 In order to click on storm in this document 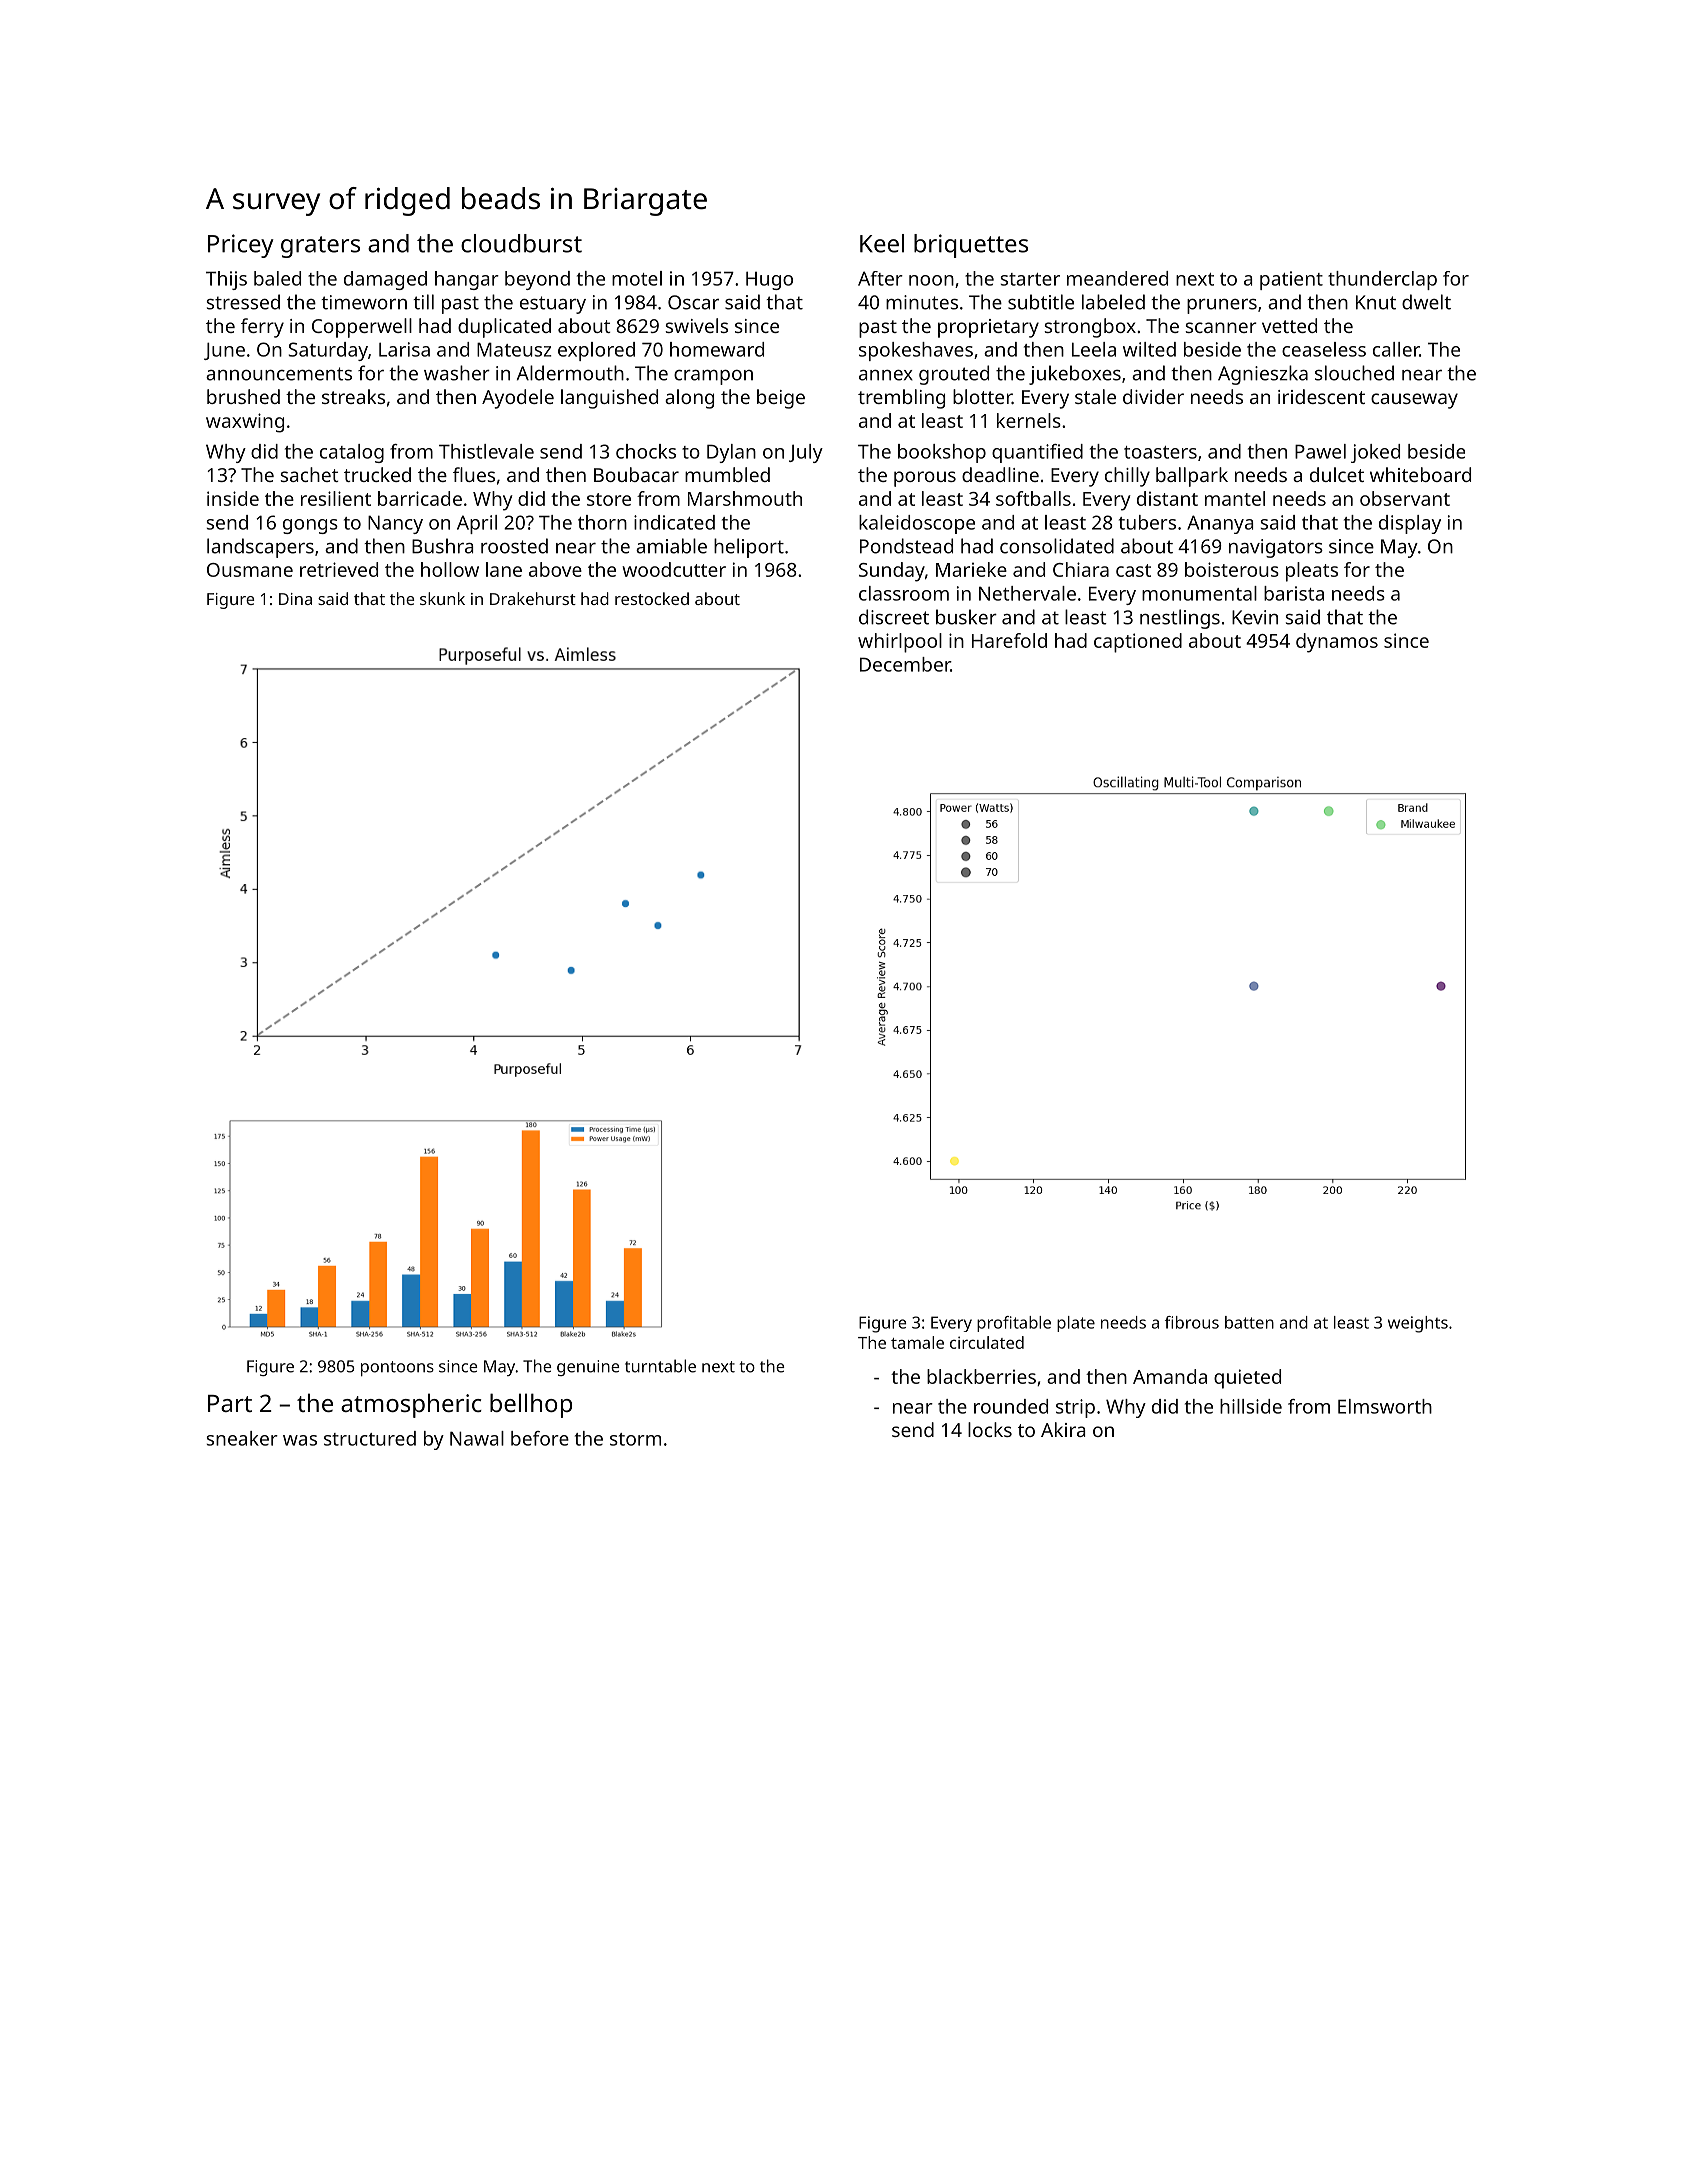, I will do `click(635, 1439)`.
